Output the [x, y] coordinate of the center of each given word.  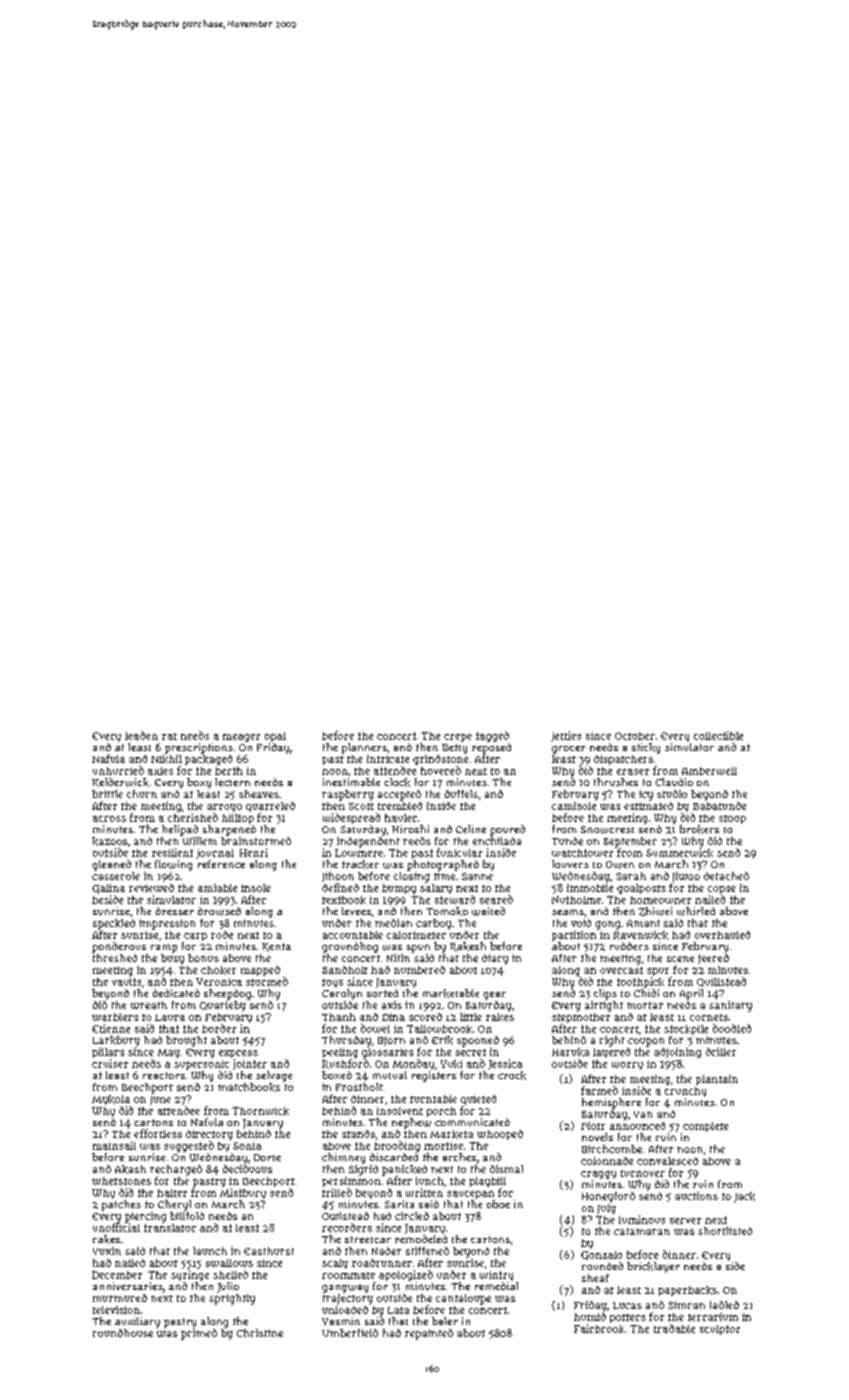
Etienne [111, 1028]
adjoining [677, 1053]
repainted [429, 1334]
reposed [491, 748]
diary [495, 959]
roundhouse [123, 1333]
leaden [141, 735]
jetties [566, 736]
